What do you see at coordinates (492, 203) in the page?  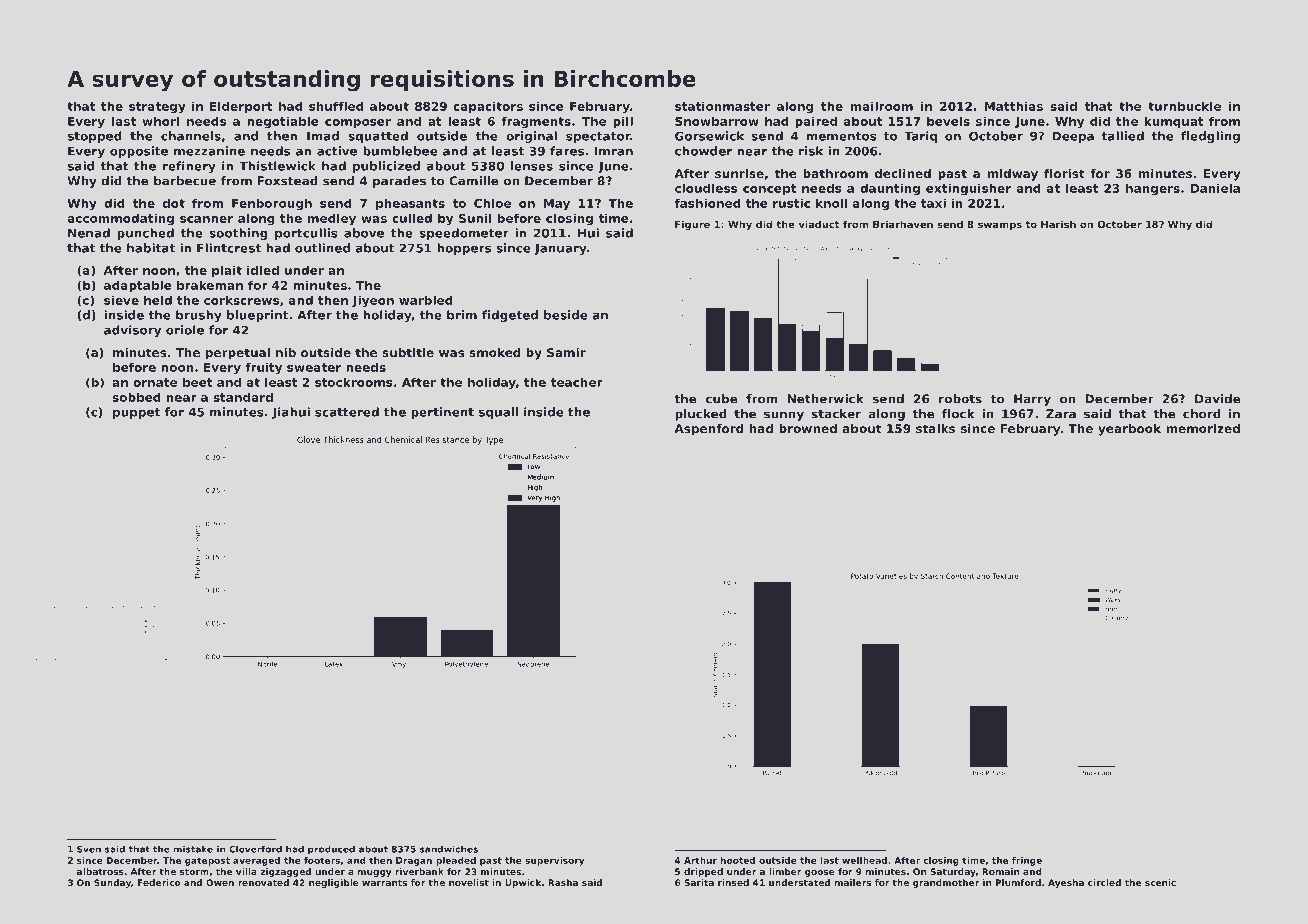 I see `Chloe` at bounding box center [492, 203].
